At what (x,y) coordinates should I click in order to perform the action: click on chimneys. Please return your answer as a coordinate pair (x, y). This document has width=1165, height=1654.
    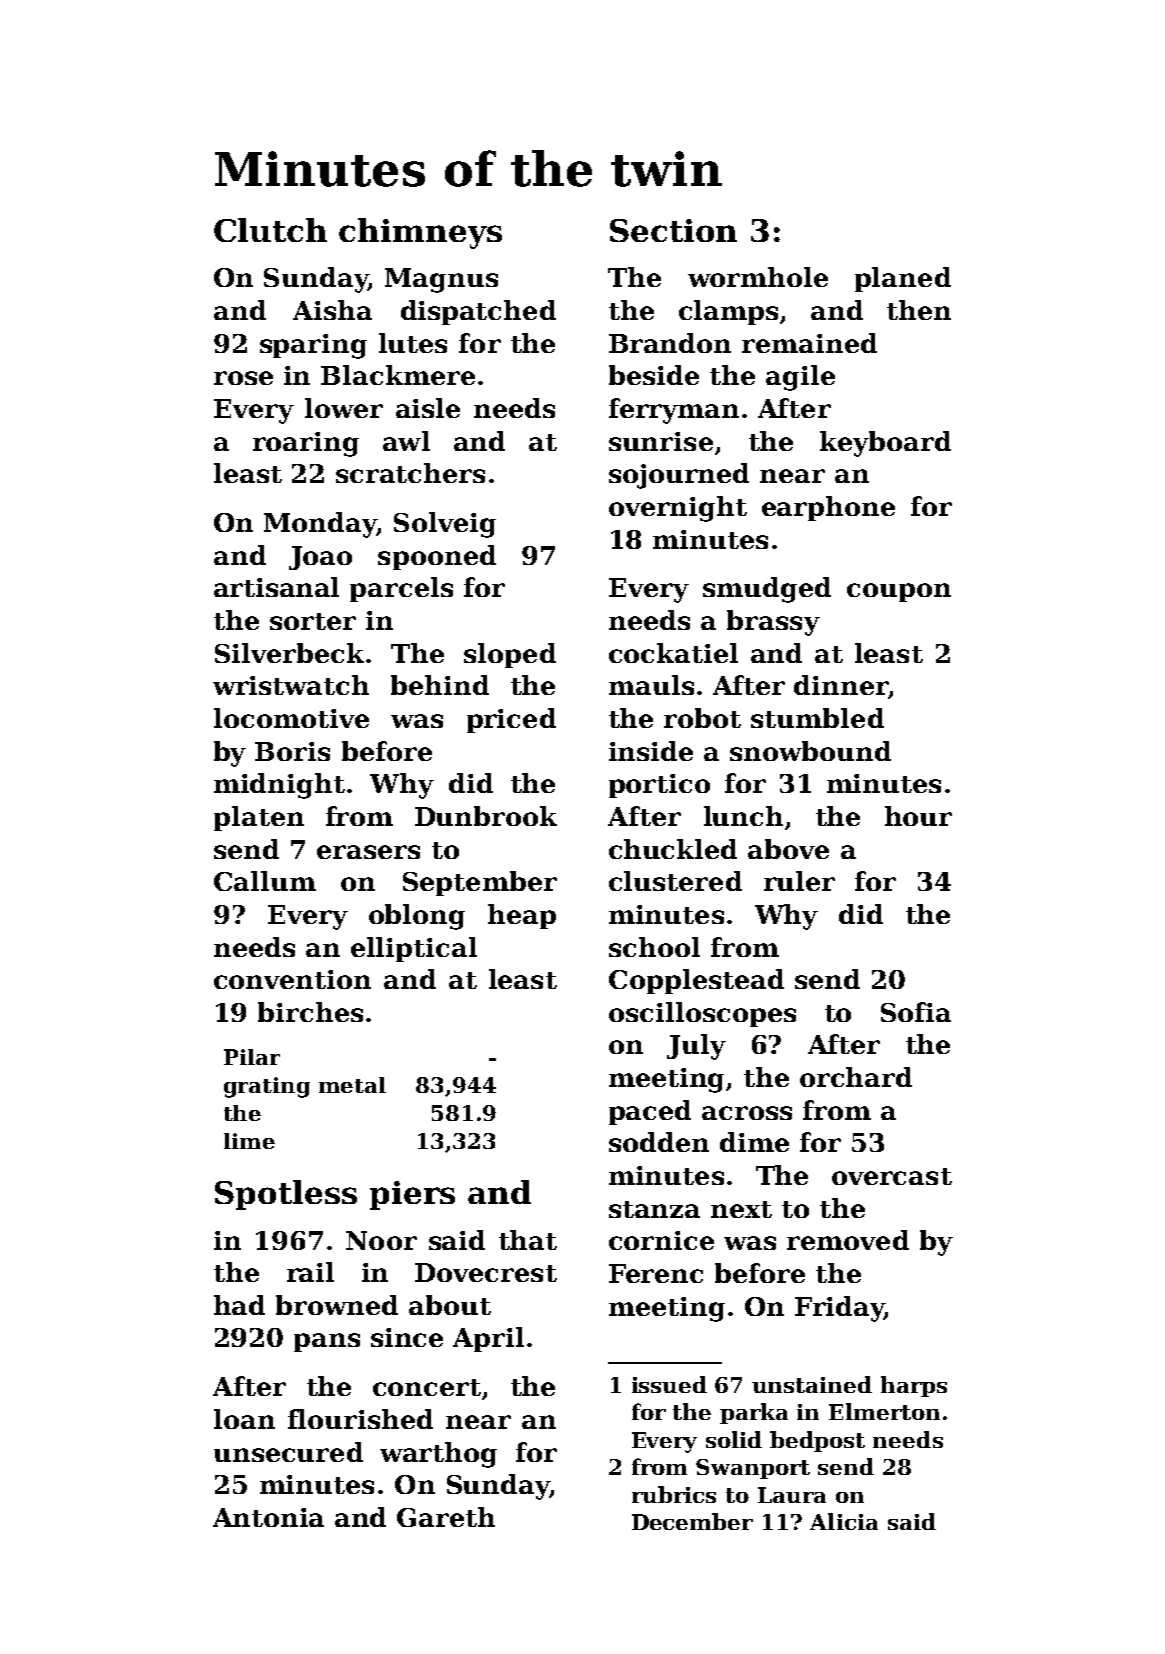
    Looking at the image, I should click on (420, 233).
